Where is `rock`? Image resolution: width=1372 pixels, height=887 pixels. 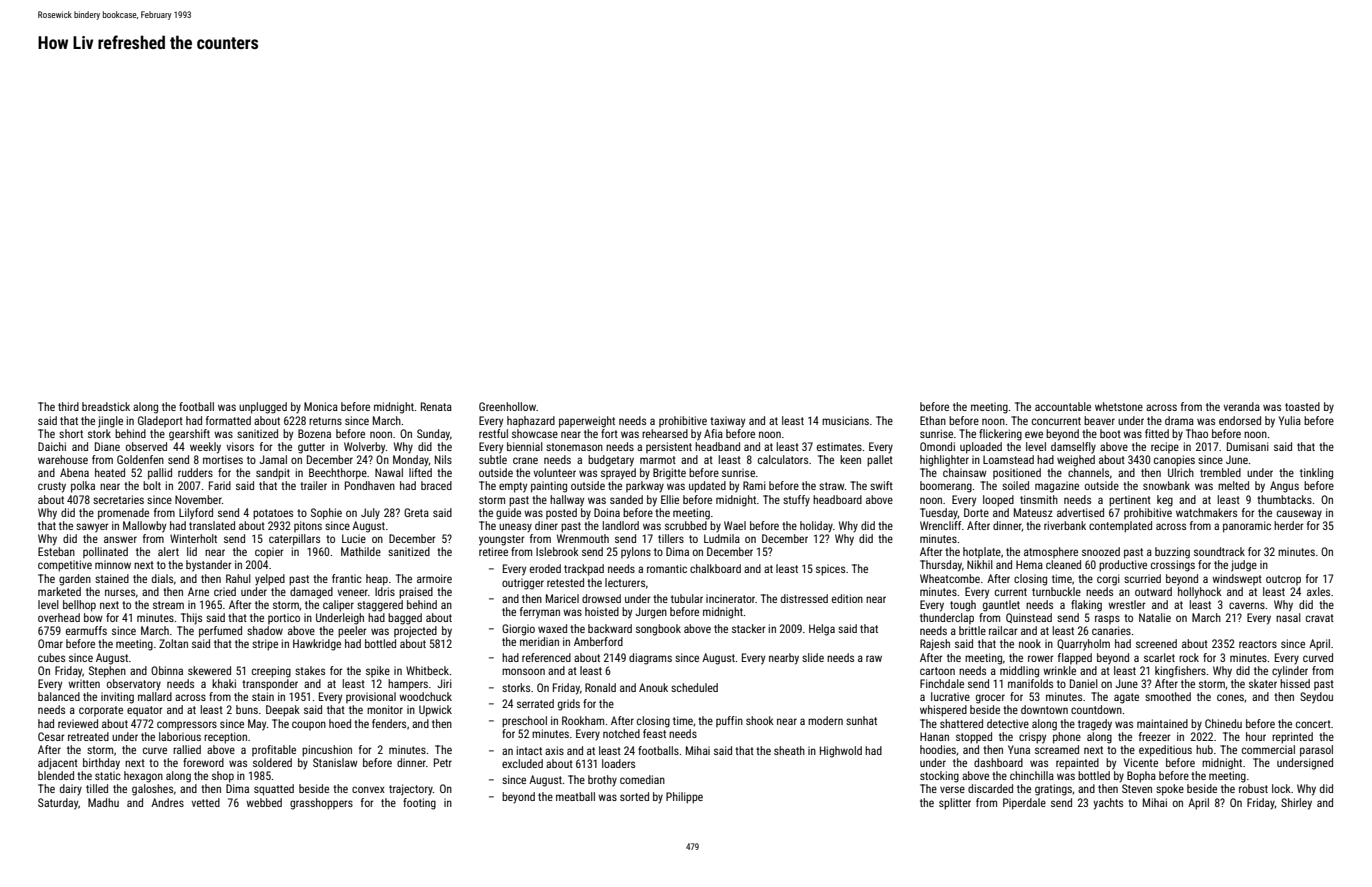
rock is located at coordinates (1189, 657).
